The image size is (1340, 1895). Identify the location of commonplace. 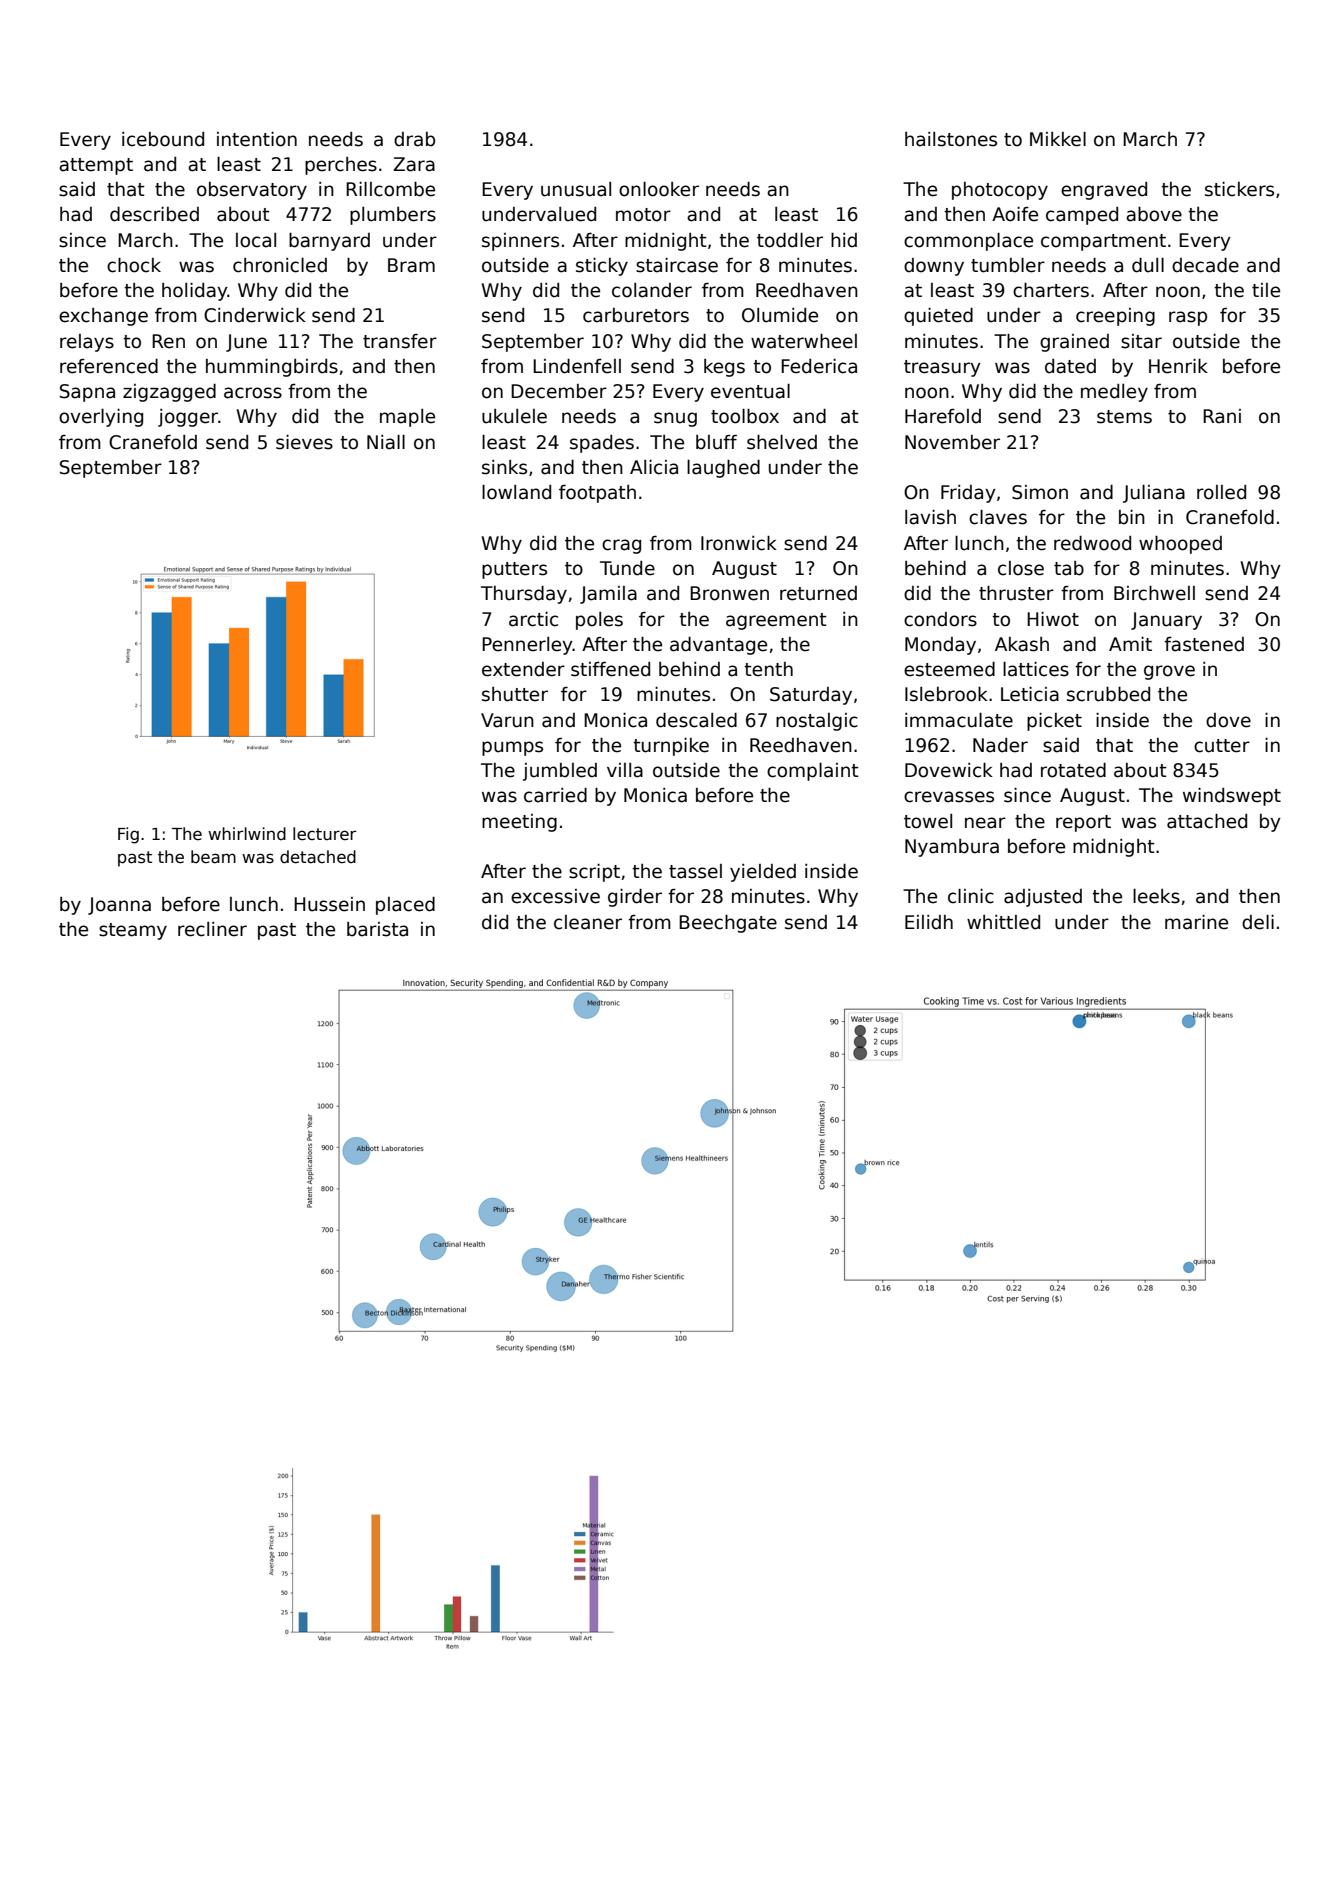
(968, 242).
